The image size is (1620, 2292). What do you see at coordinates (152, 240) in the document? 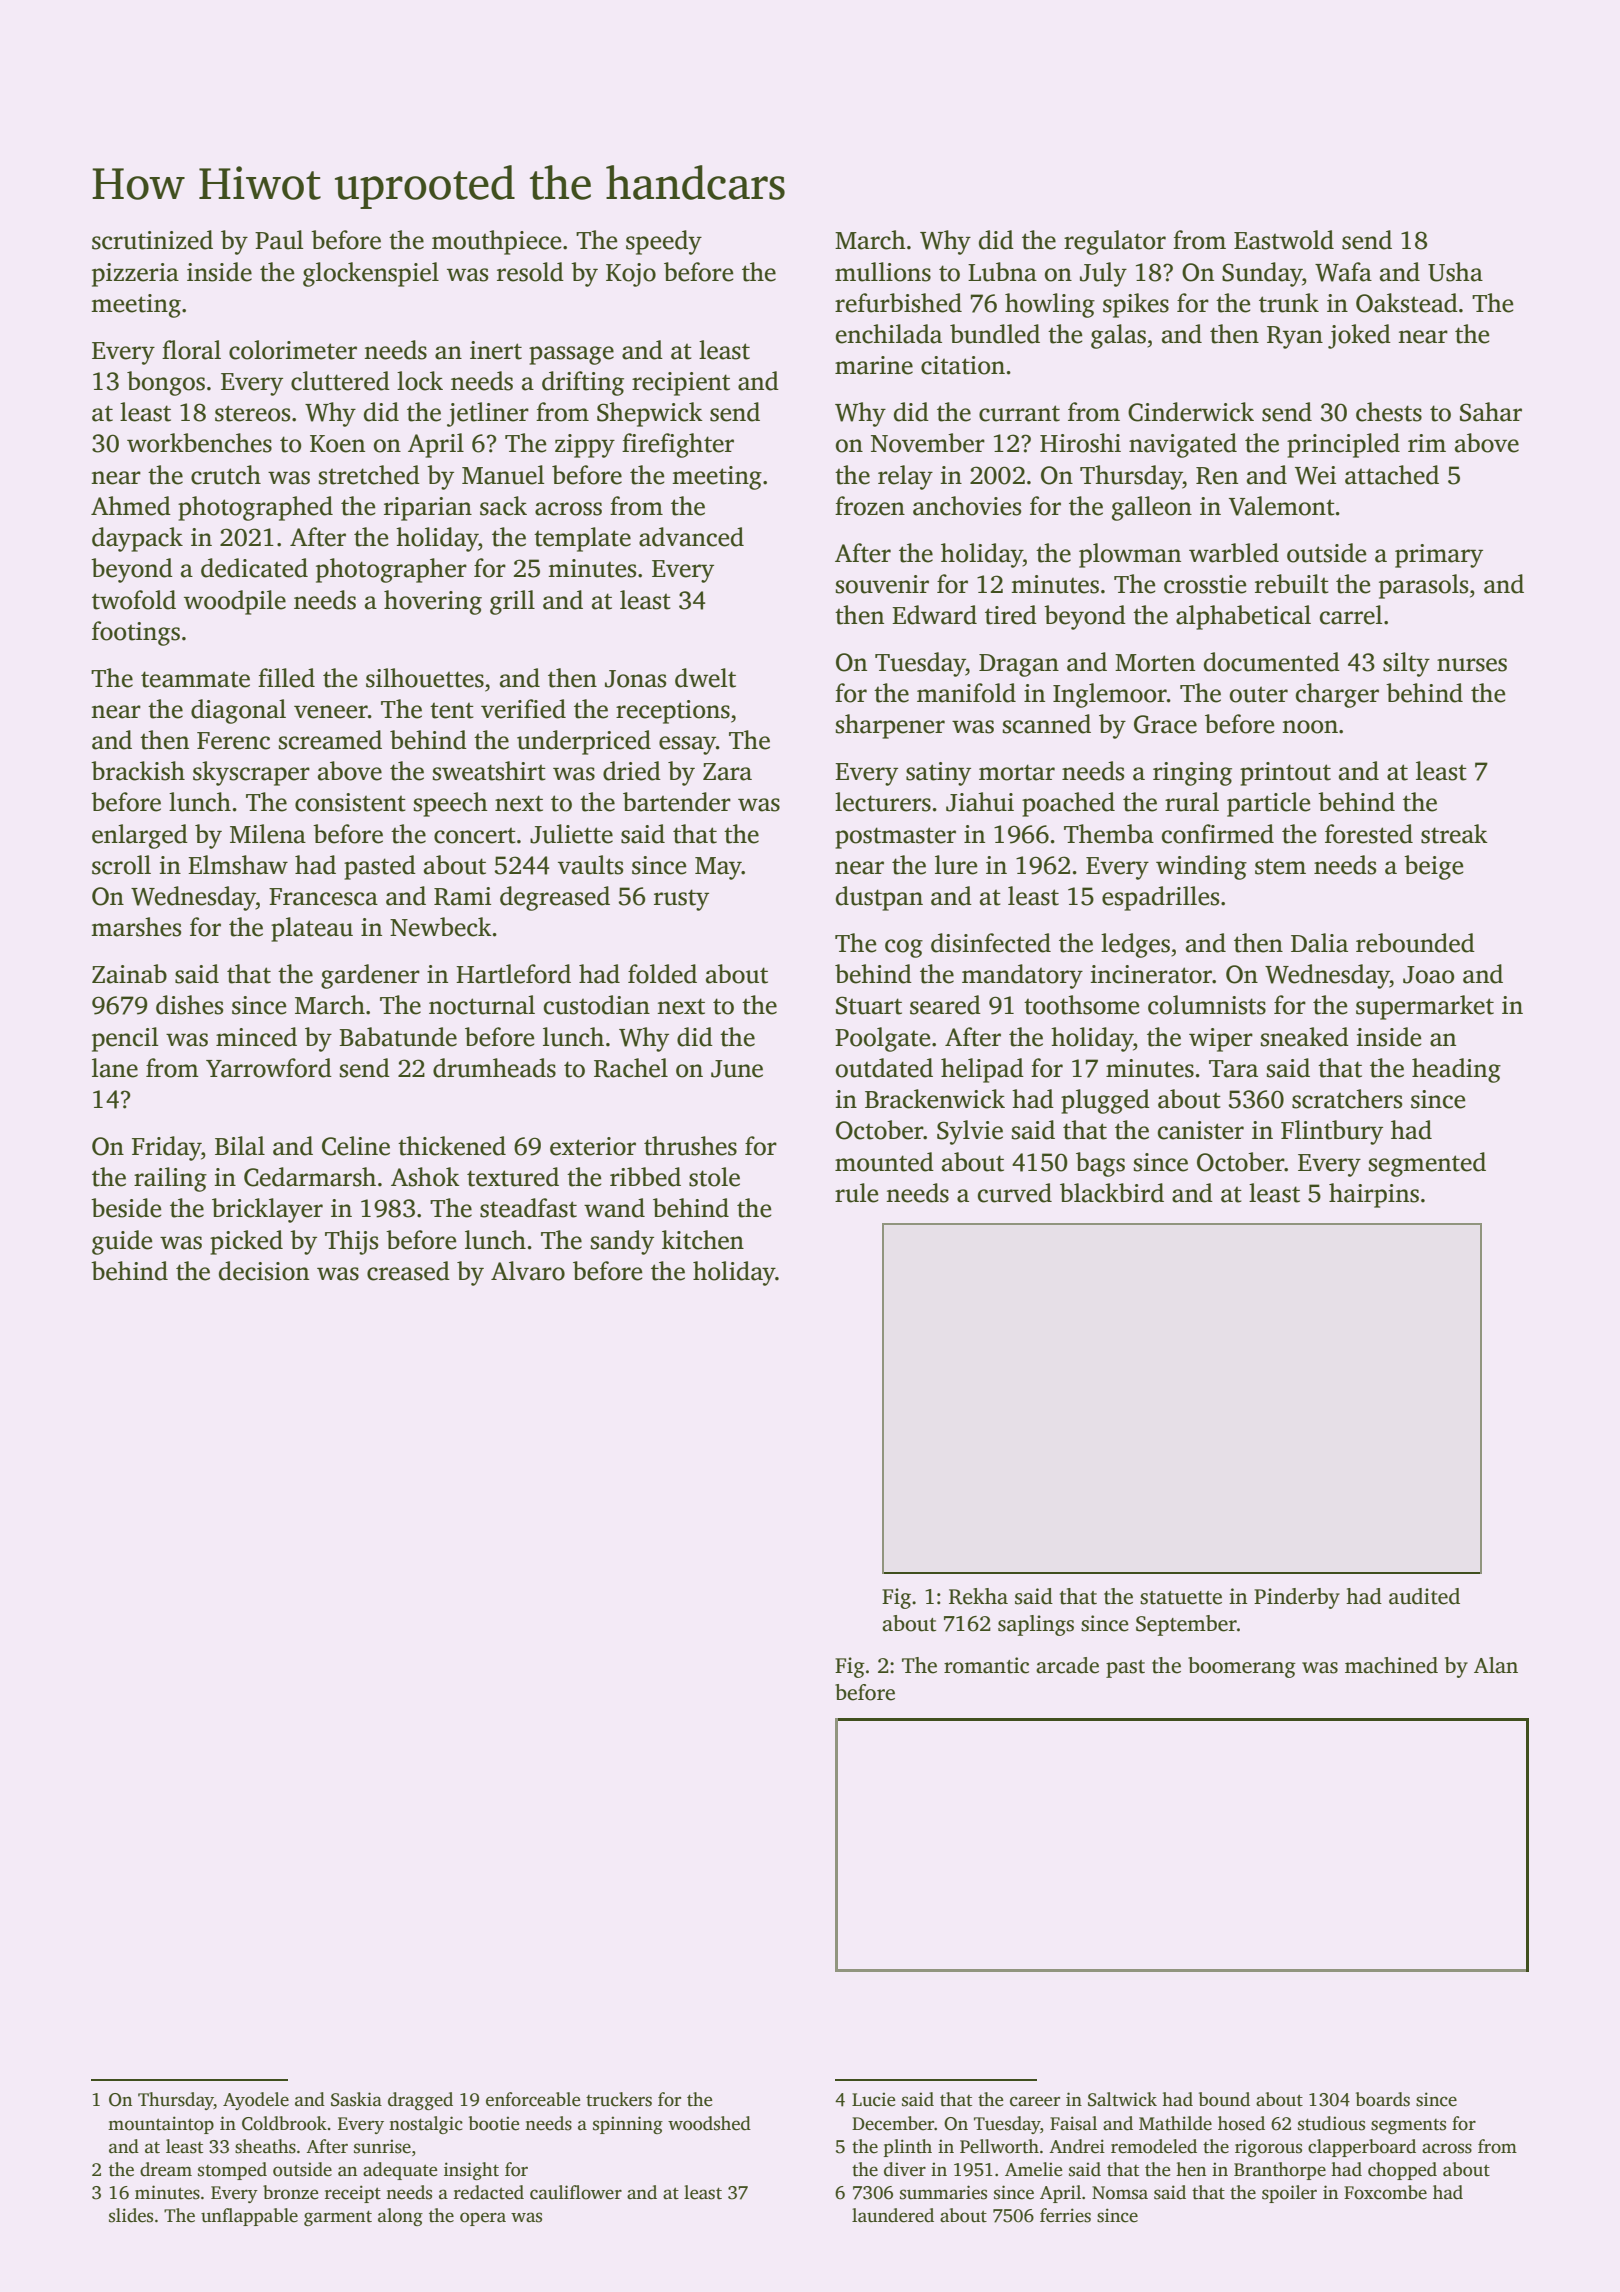
I see `scrutinized` at bounding box center [152, 240].
